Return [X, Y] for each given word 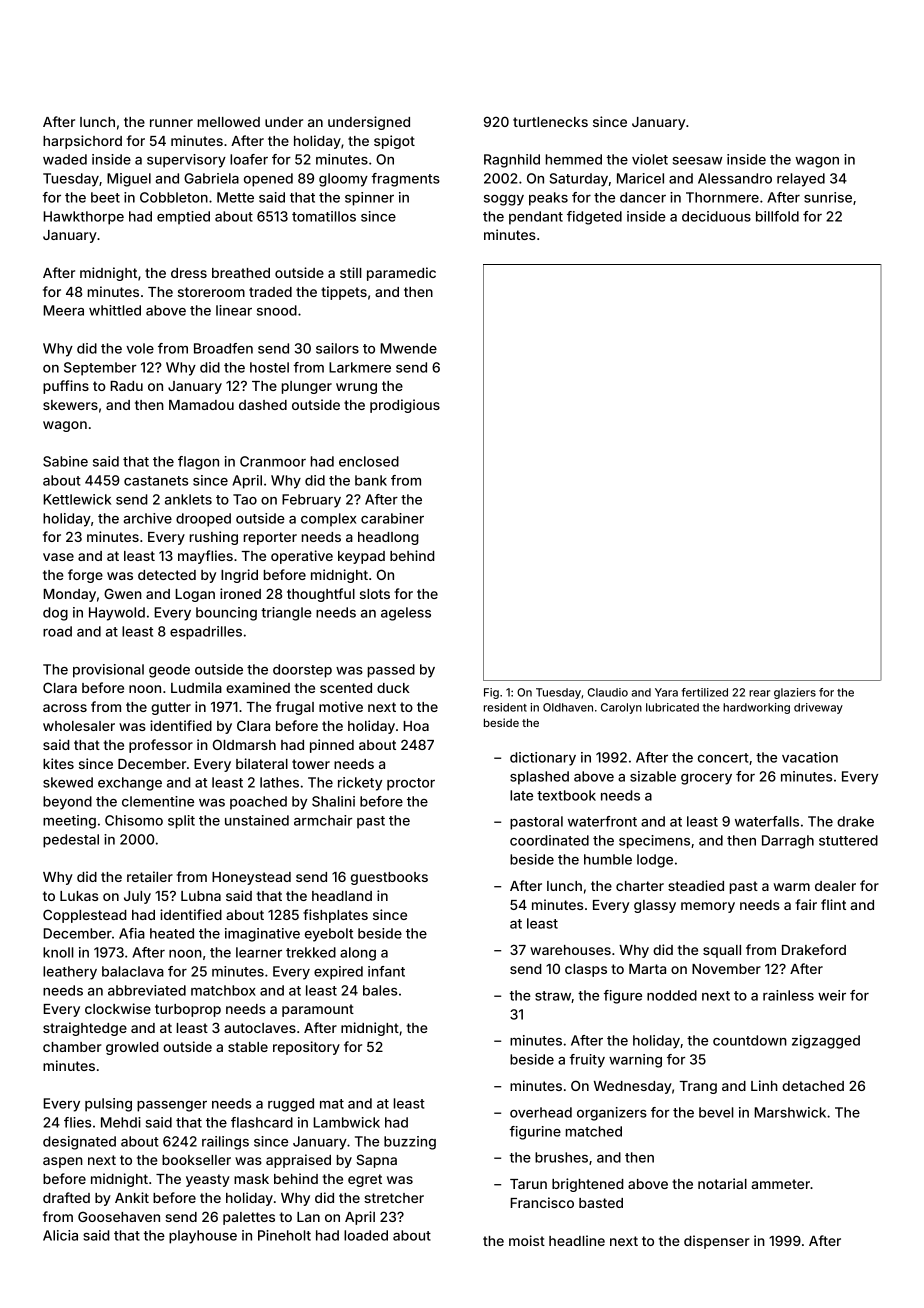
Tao [245, 499]
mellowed [229, 122]
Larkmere [360, 367]
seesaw [698, 161]
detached [813, 1086]
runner [171, 123]
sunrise [828, 197]
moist [527, 1240]
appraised [298, 1161]
